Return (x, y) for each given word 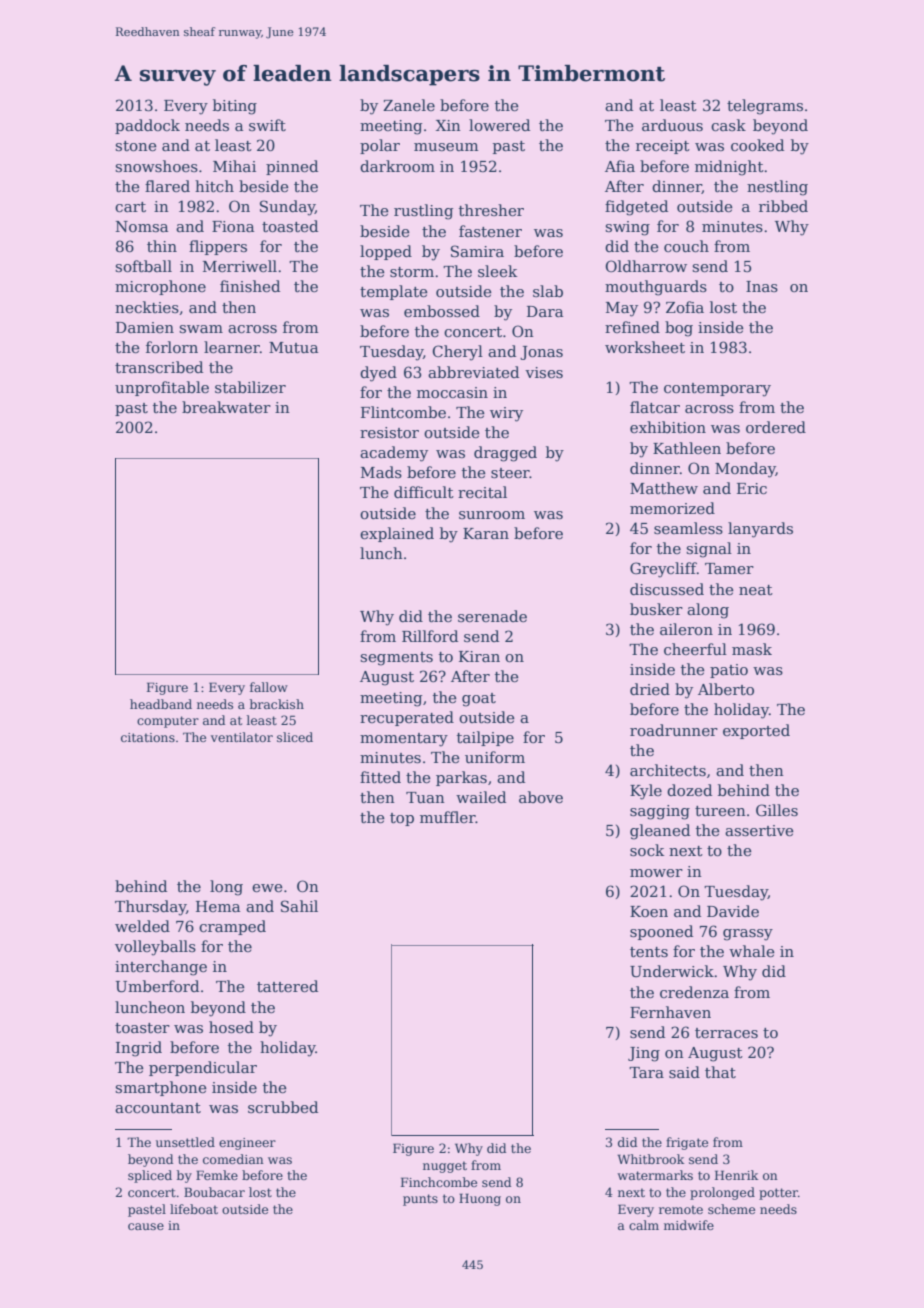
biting (235, 107)
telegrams (765, 107)
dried (650, 689)
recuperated (407, 718)
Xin (448, 125)
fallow (269, 687)
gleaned (660, 832)
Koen (649, 911)
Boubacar (214, 1192)
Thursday (150, 908)
